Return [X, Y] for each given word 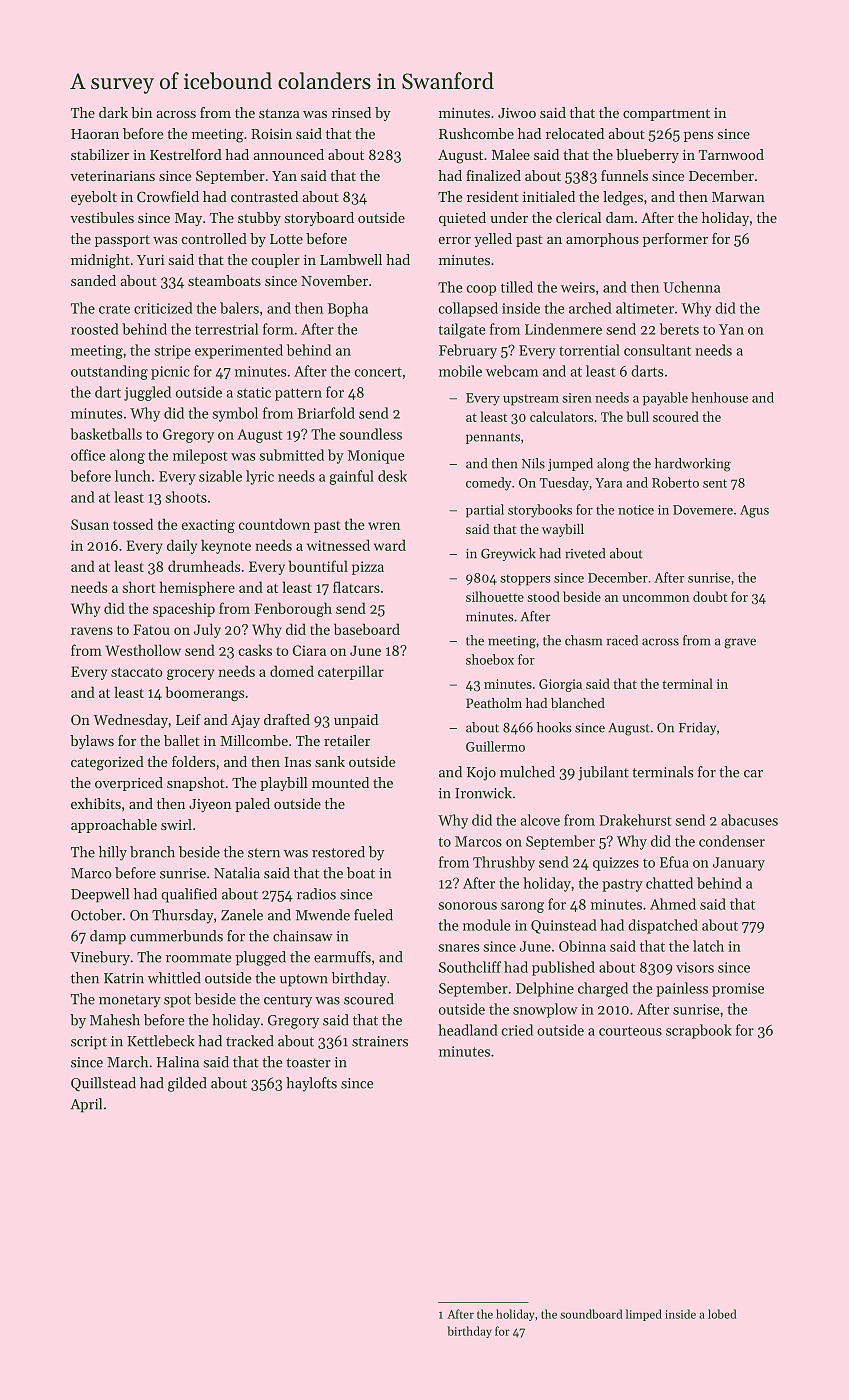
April [86, 1105]
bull [637, 416]
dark [113, 112]
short [139, 587]
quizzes [616, 864]
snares [459, 948]
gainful [351, 477]
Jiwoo [517, 113]
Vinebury [100, 958]
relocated [575, 133]
